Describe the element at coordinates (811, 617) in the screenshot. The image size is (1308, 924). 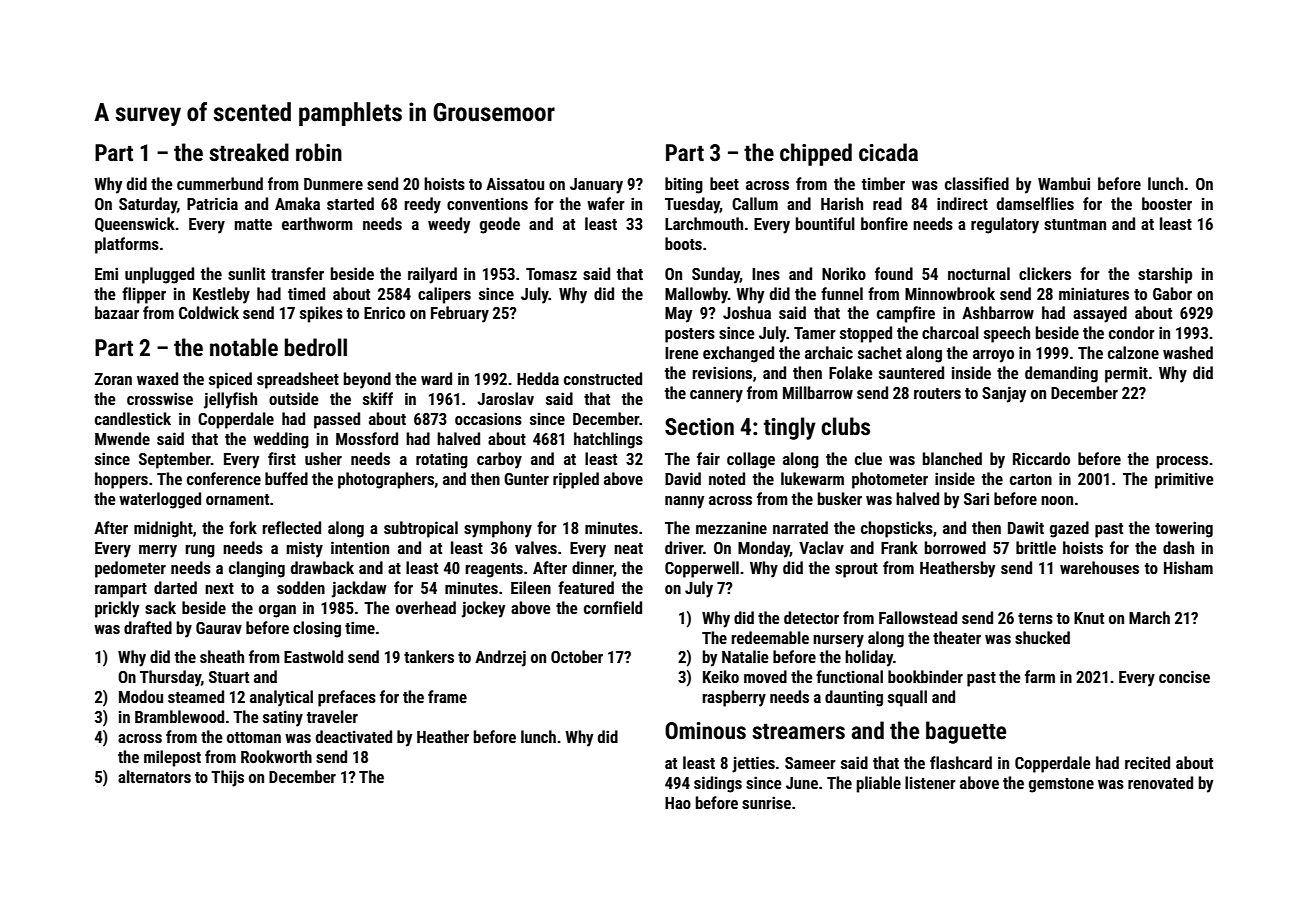
I see `detector` at that location.
